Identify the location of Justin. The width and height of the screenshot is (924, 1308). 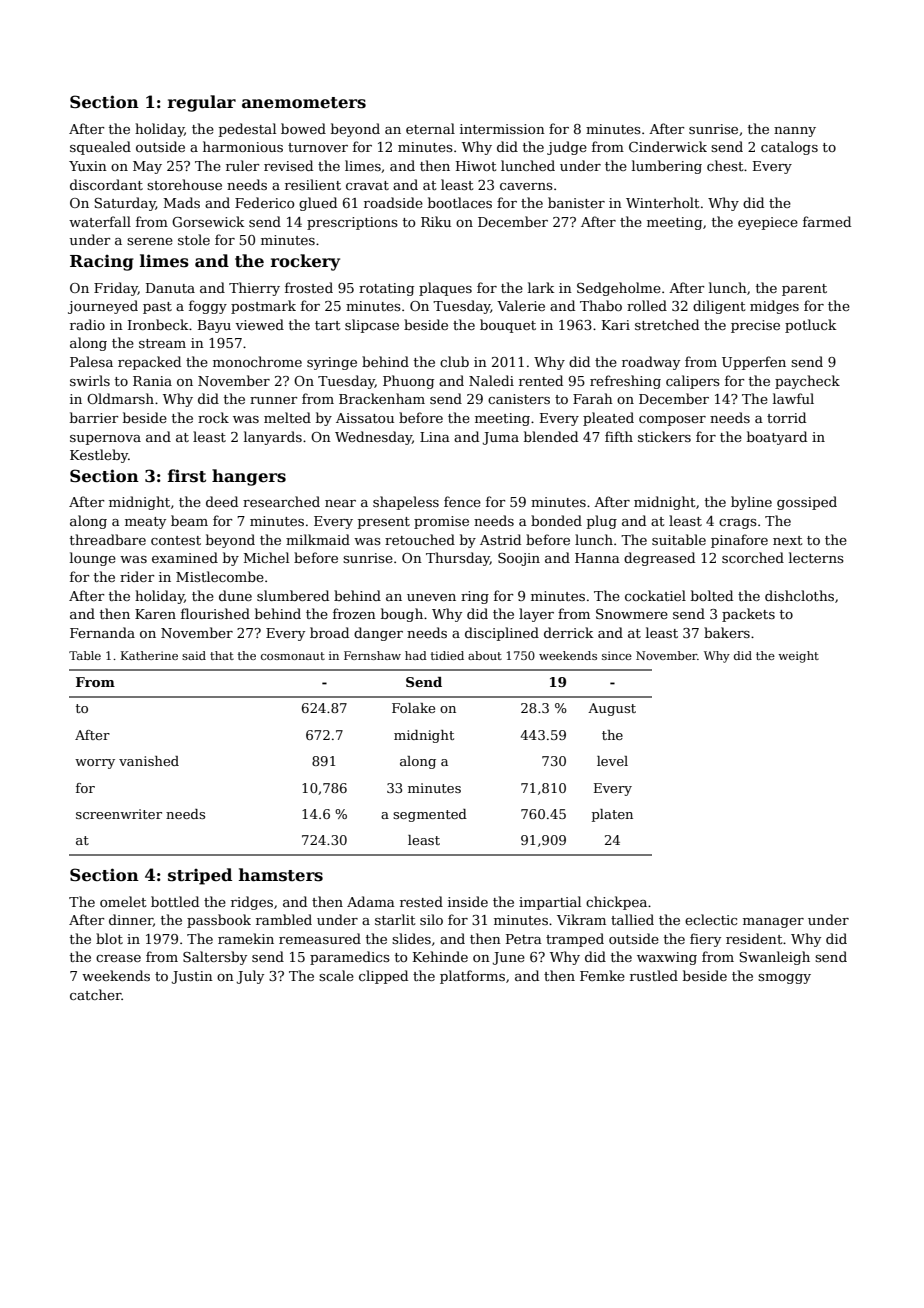
(192, 977).
